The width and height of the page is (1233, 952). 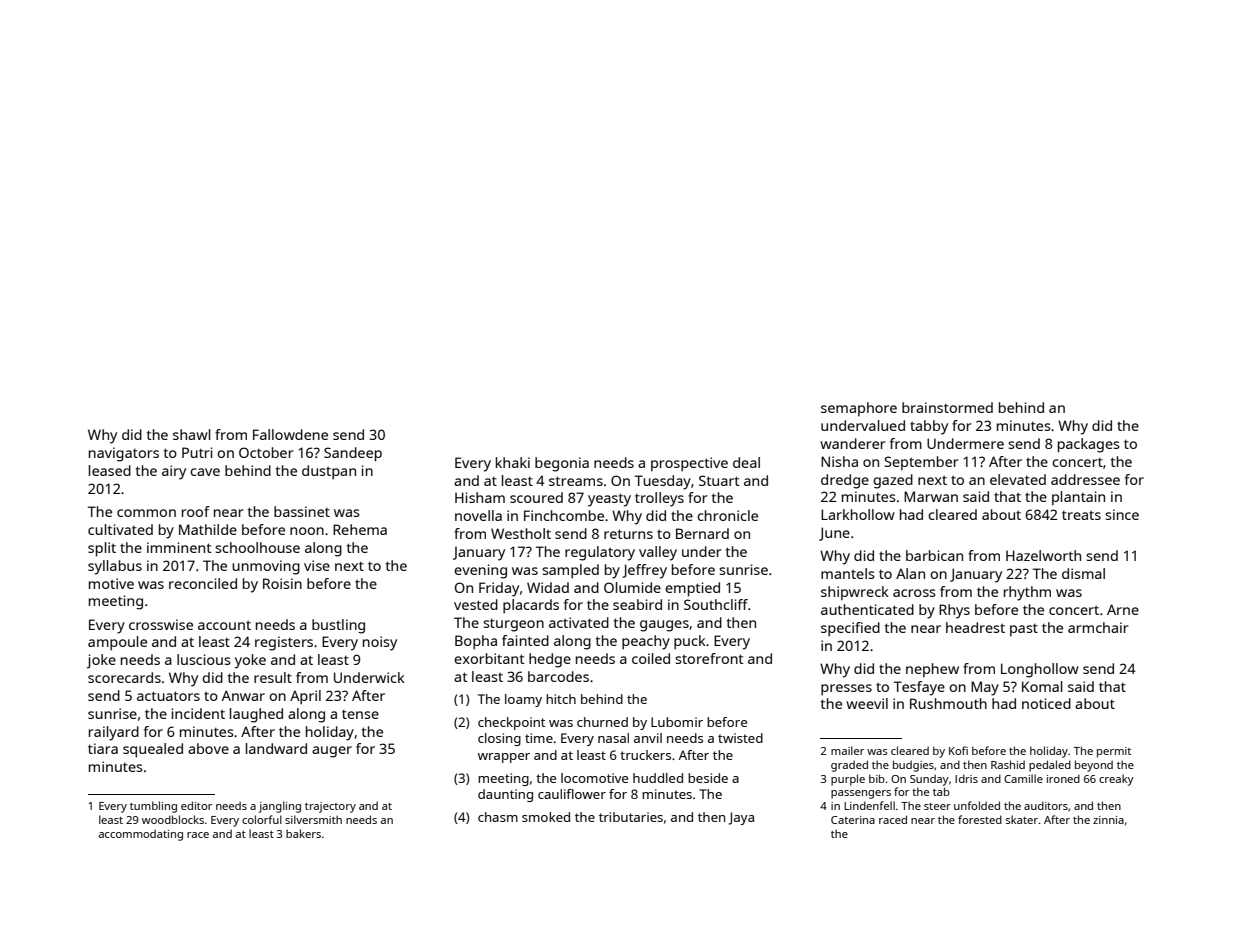 What do you see at coordinates (204, 659) in the page?
I see `luscious` at bounding box center [204, 659].
